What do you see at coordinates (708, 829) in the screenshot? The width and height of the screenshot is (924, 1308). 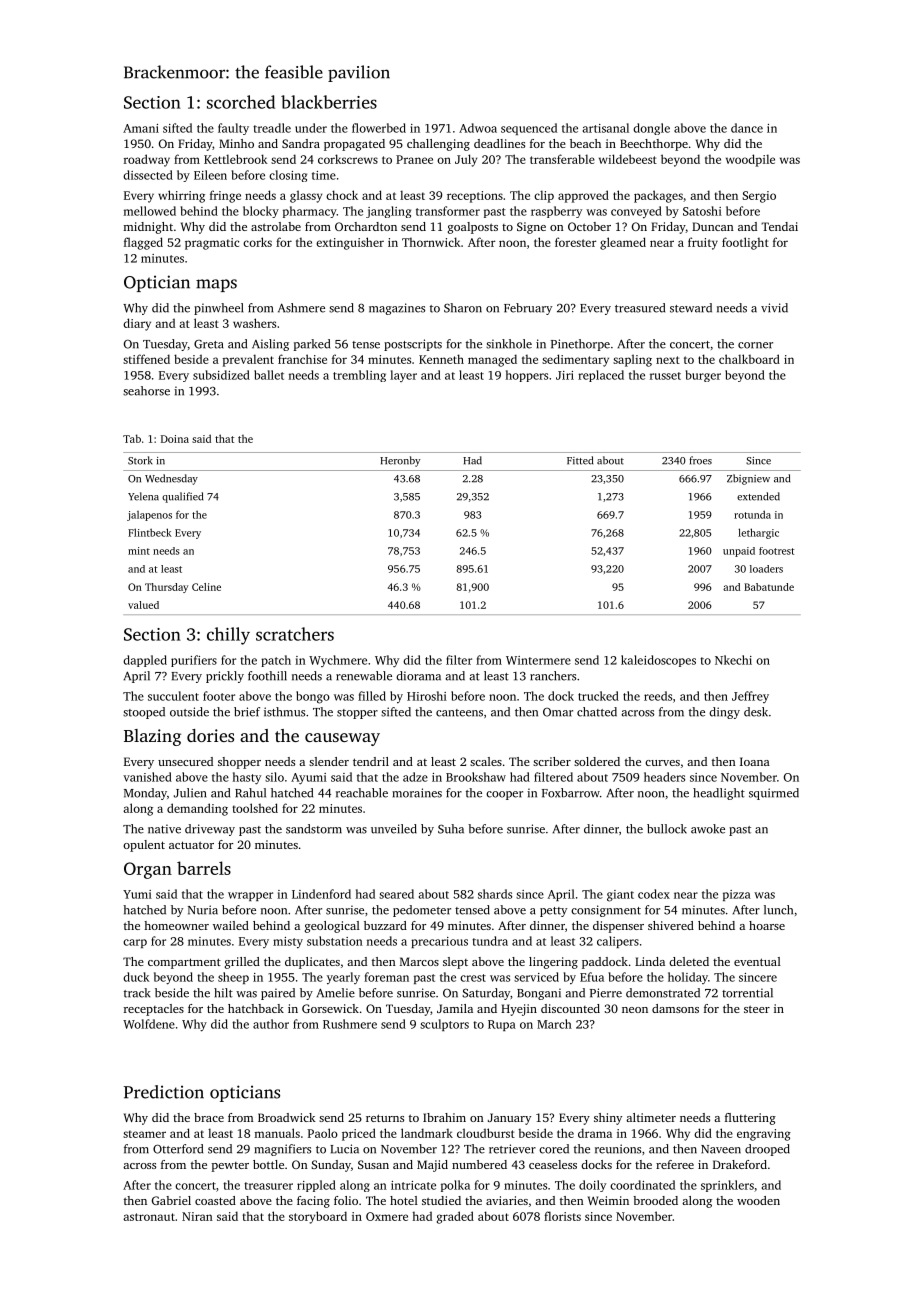 I see `awoke` at bounding box center [708, 829].
